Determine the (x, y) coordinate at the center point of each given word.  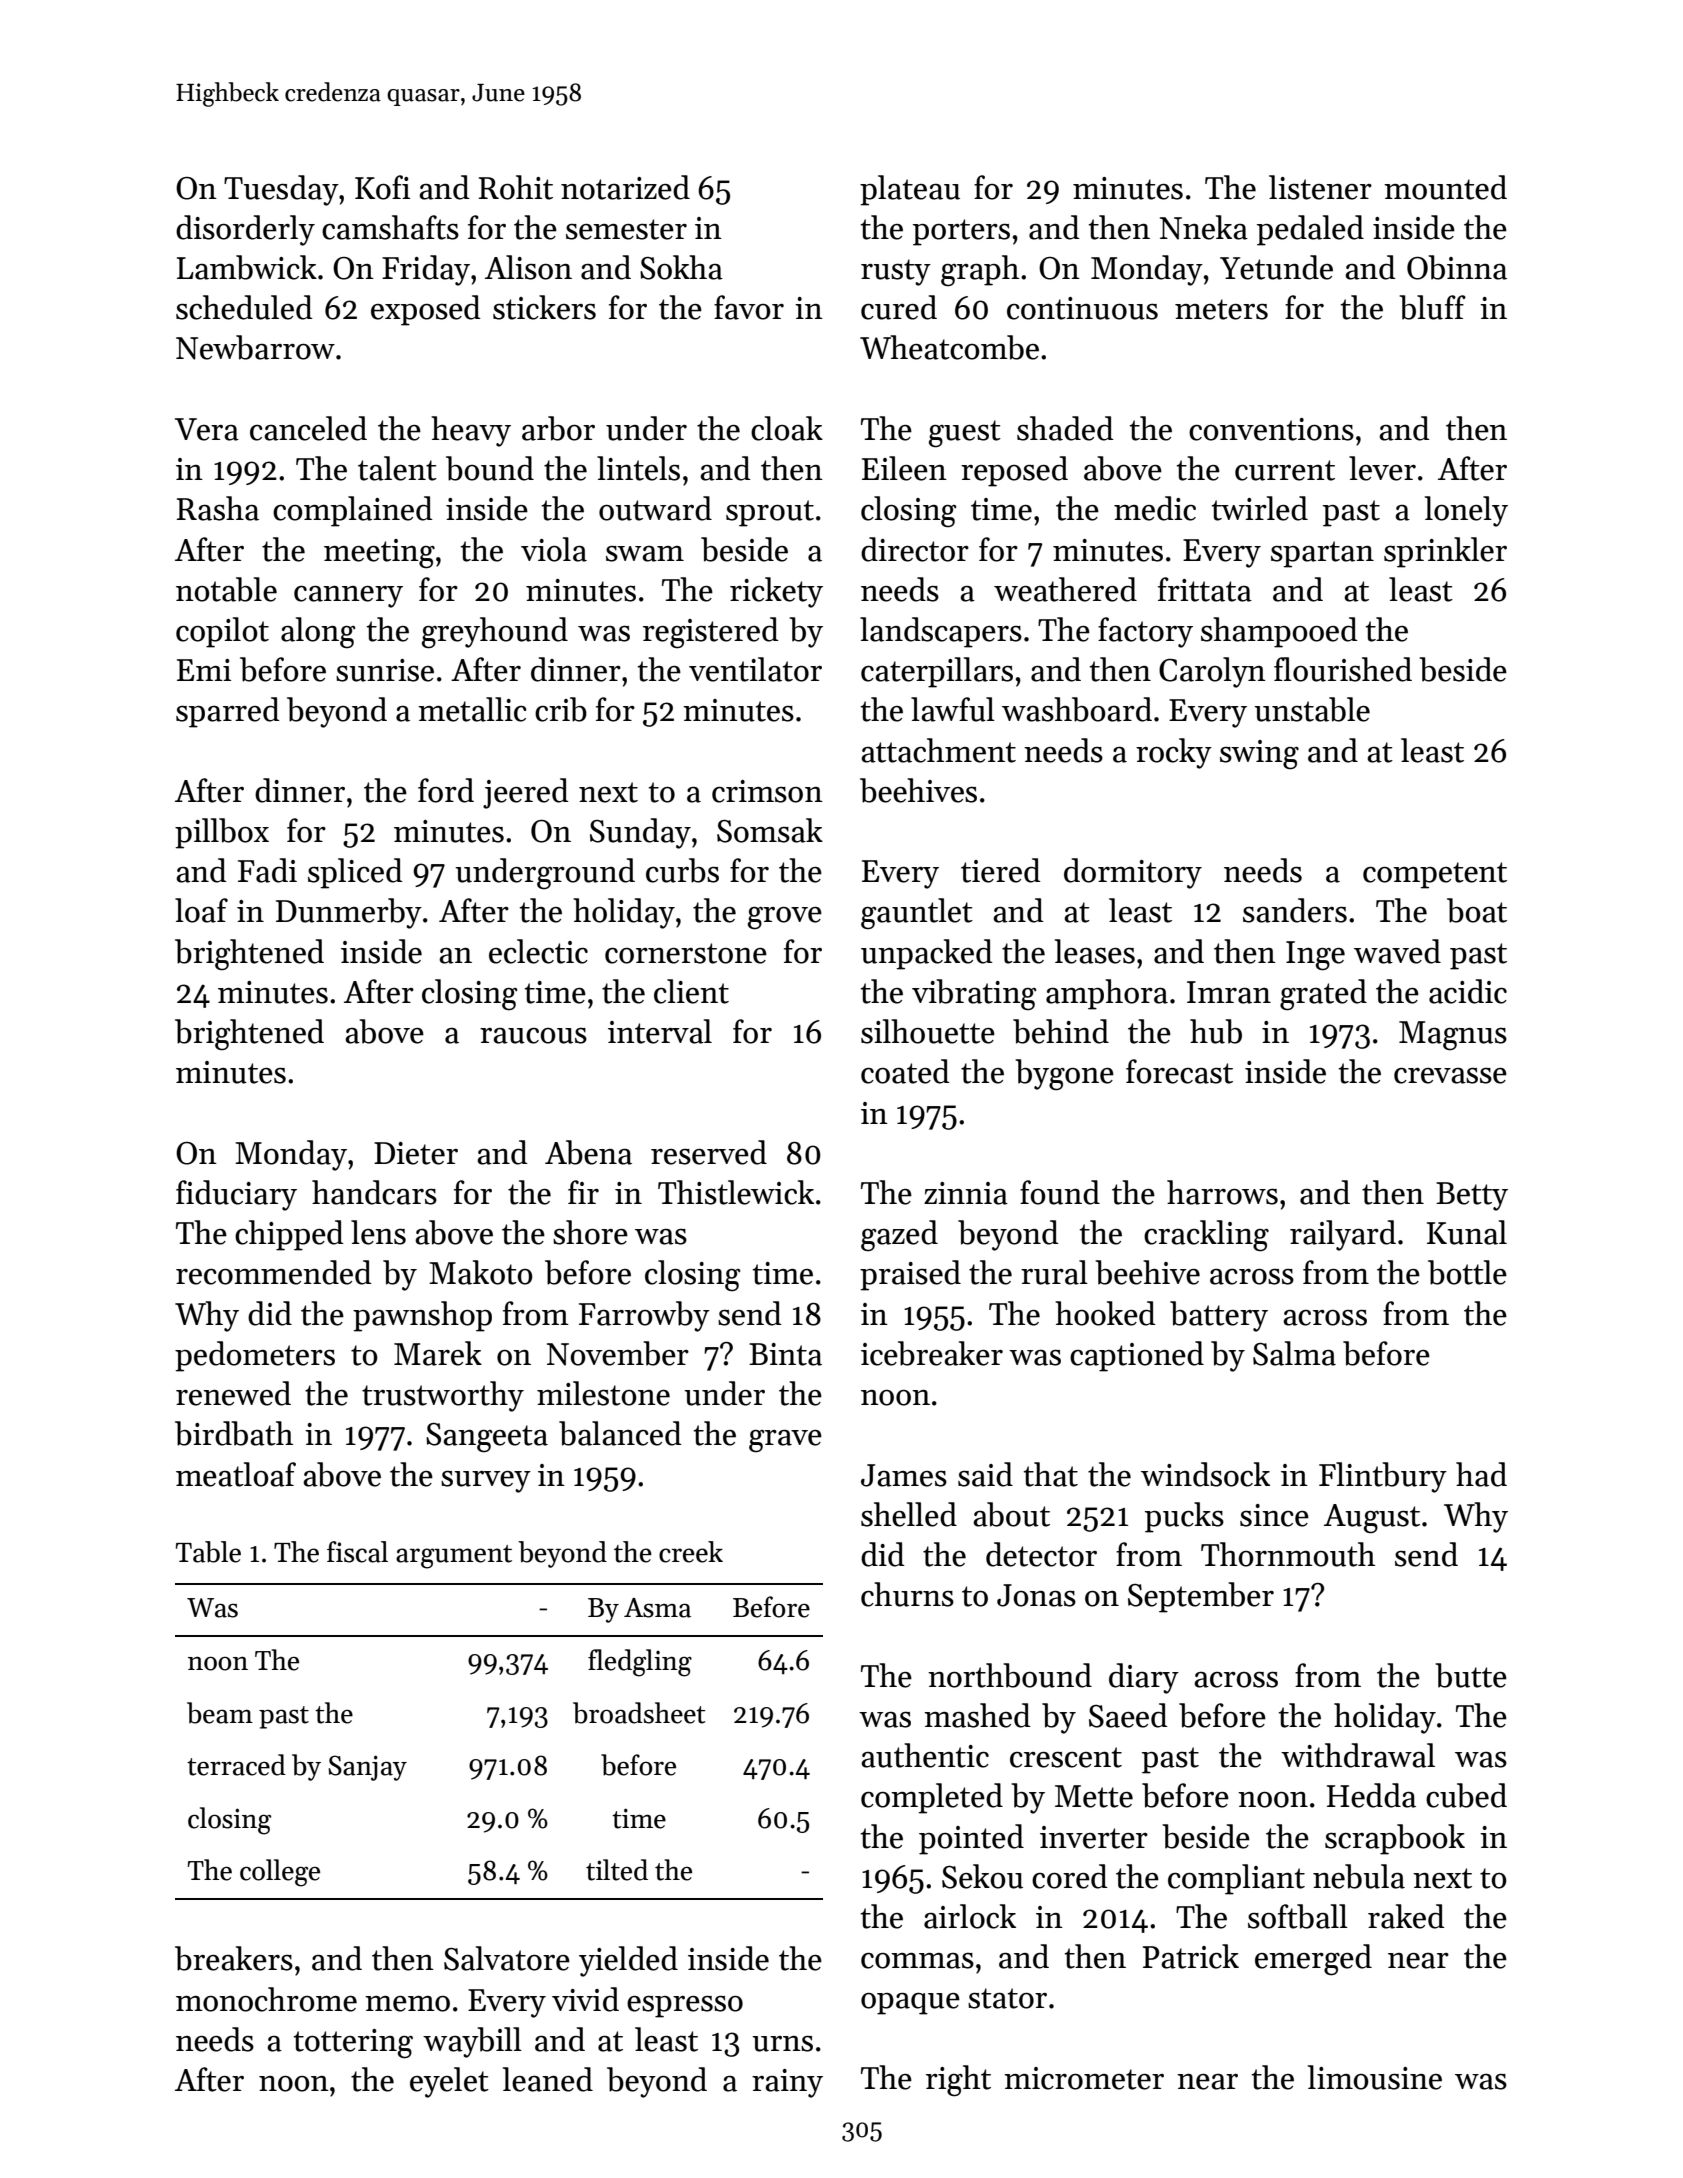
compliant (1236, 1879)
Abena (588, 1152)
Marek (438, 1353)
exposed (426, 310)
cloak (787, 428)
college (280, 1873)
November (618, 1353)
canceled (308, 428)
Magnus (1453, 1036)
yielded (628, 1961)
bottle (1467, 1272)
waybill (472, 2042)
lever (1382, 468)
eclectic (538, 951)
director (915, 549)
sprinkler (1445, 552)
